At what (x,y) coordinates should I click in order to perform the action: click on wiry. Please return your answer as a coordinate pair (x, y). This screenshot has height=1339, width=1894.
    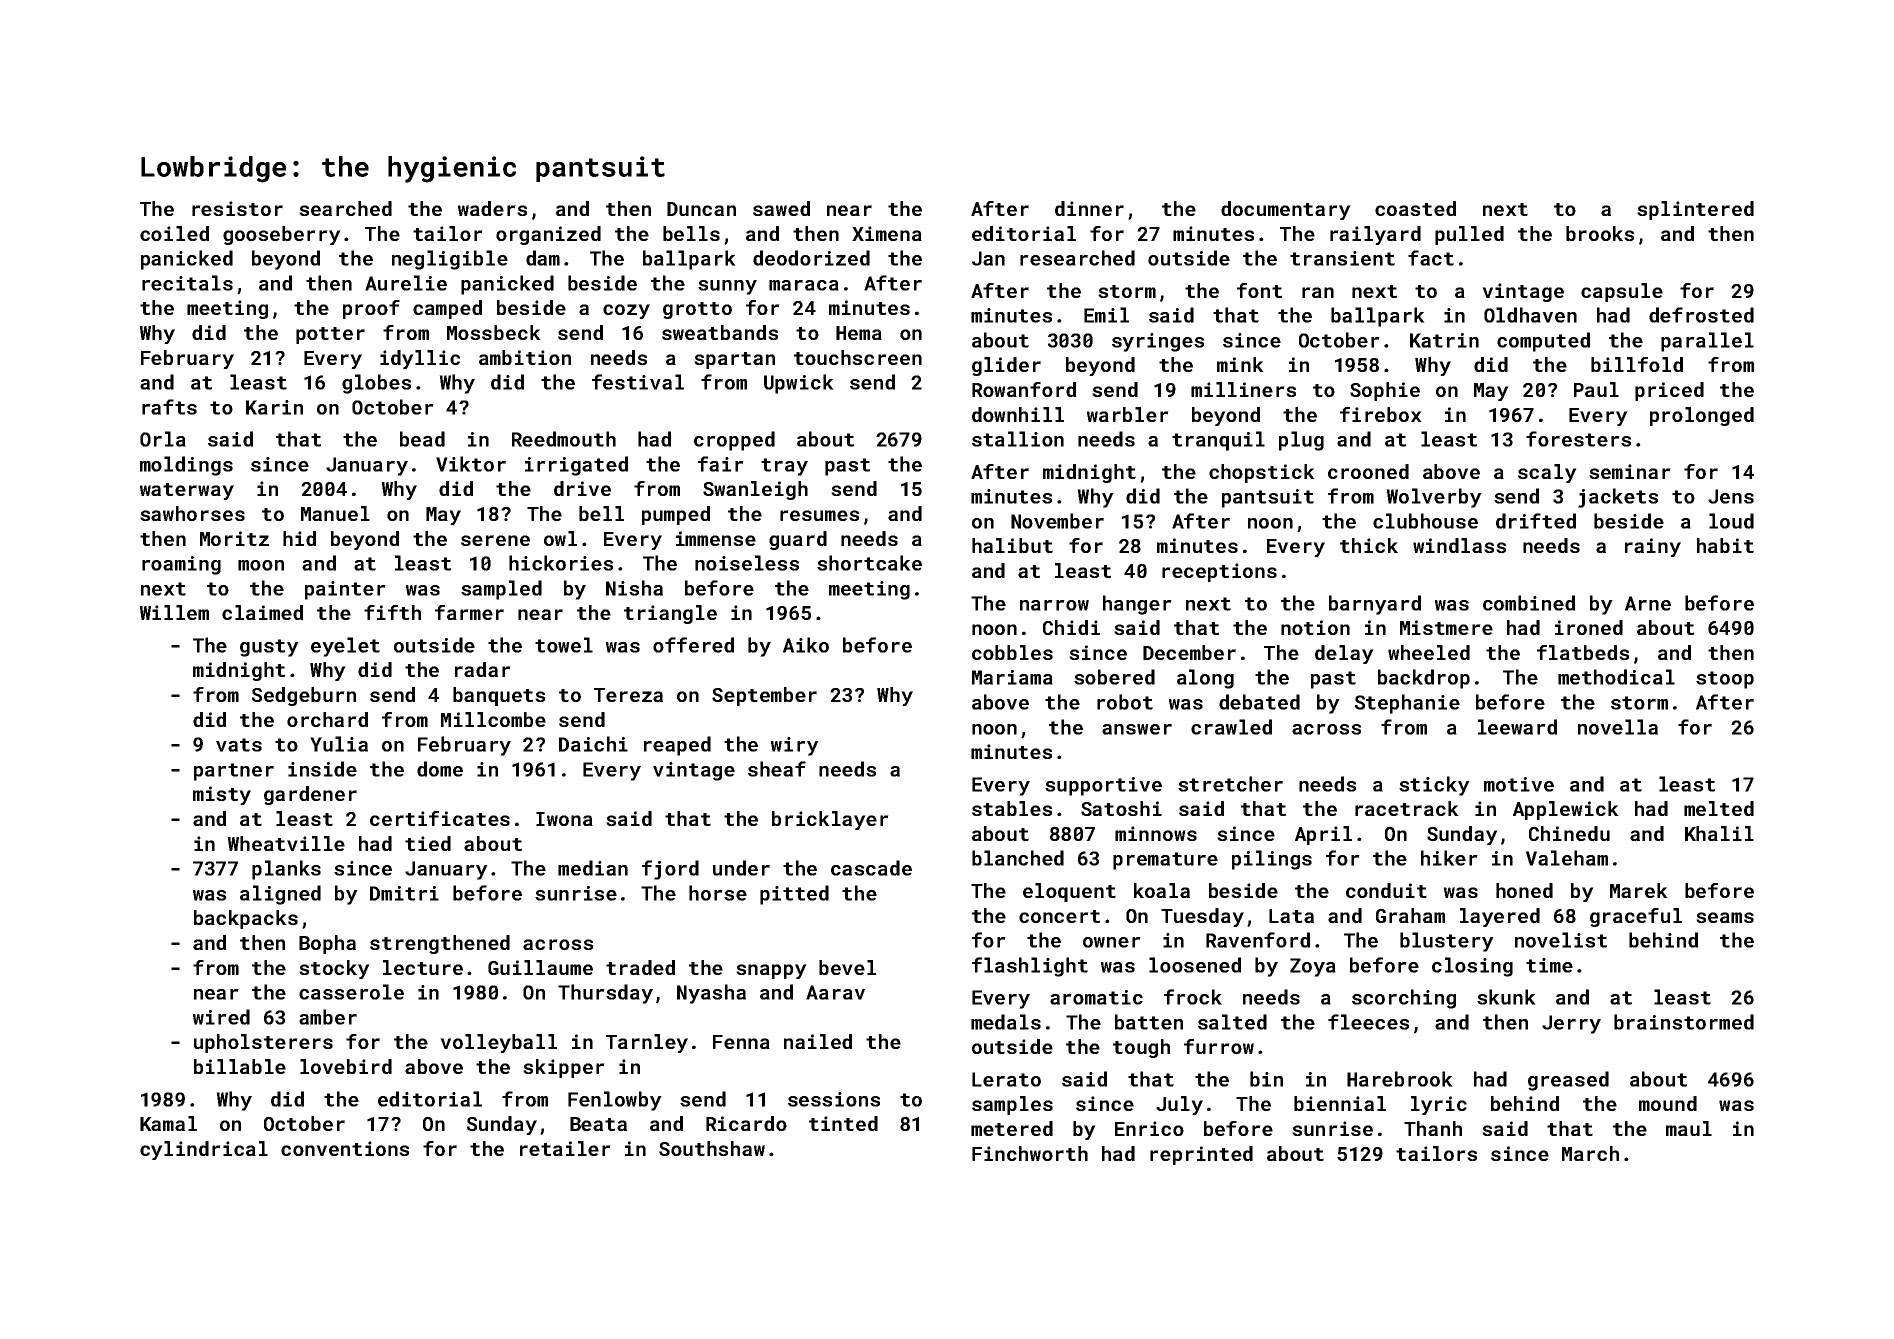
    Looking at the image, I should click on (795, 746).
